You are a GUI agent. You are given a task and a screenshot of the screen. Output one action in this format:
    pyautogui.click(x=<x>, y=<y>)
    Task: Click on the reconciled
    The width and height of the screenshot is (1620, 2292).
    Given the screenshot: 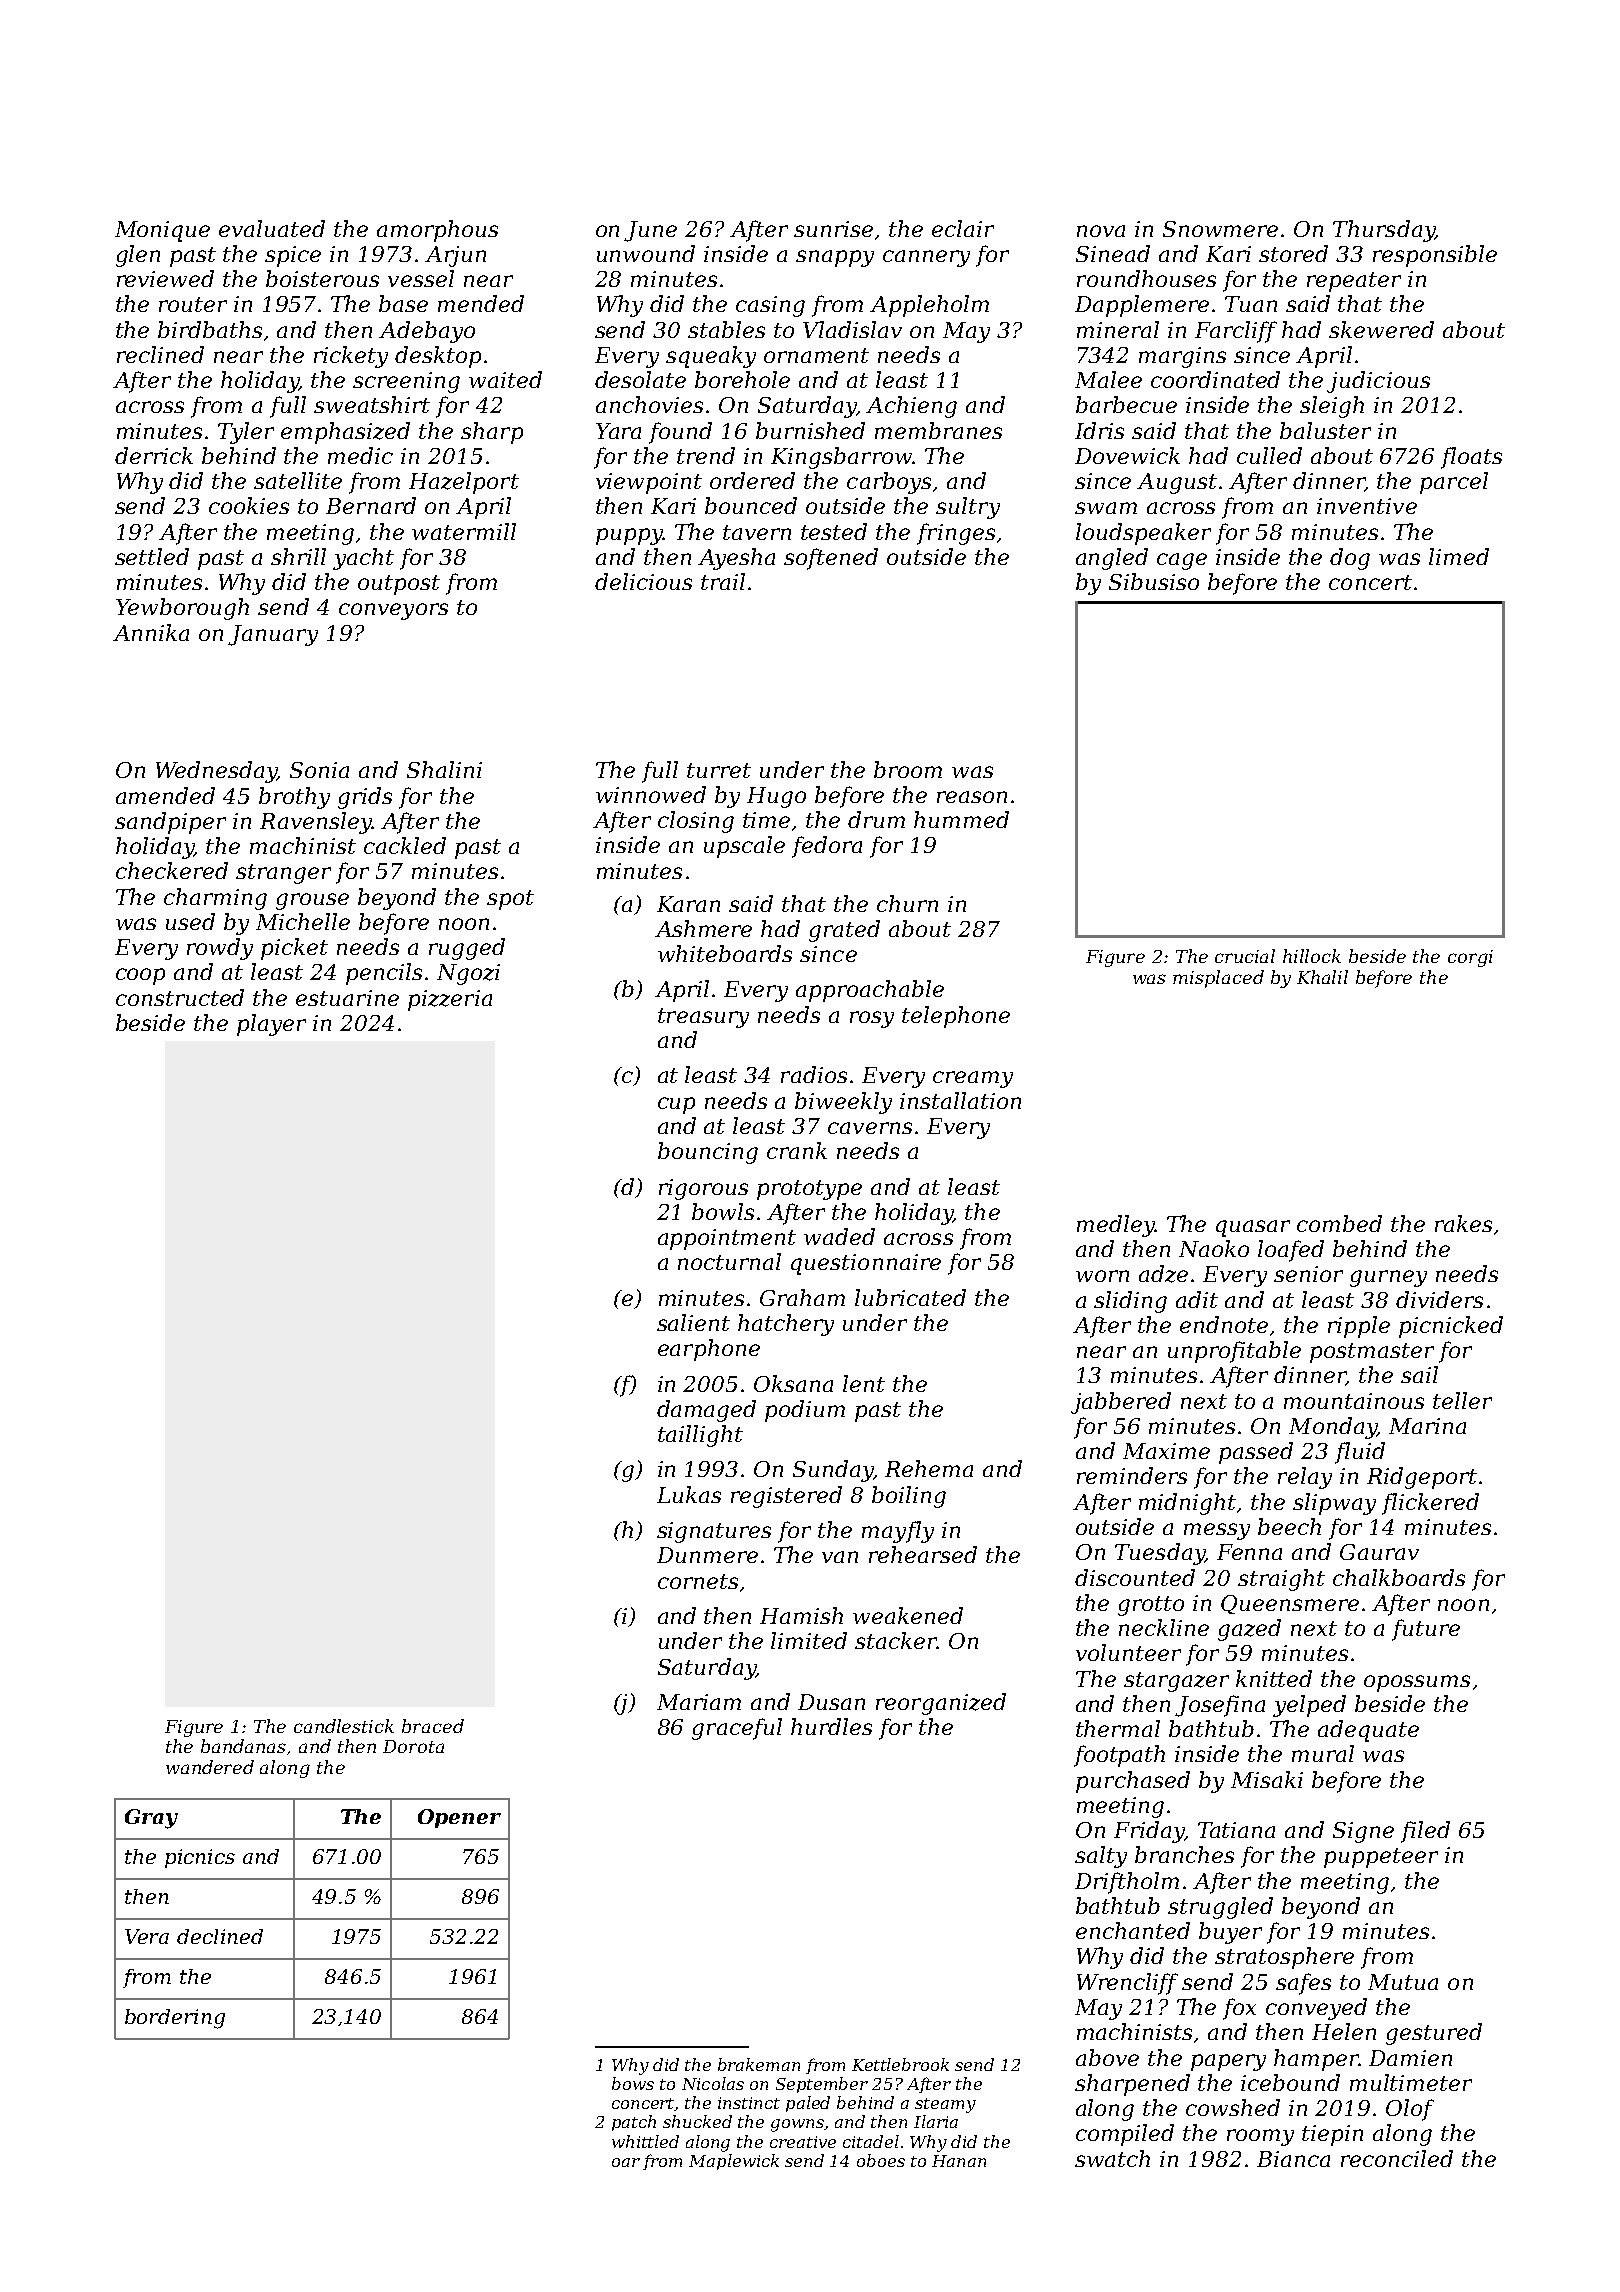 What is the action you would take?
    pyautogui.click(x=1397, y=2158)
